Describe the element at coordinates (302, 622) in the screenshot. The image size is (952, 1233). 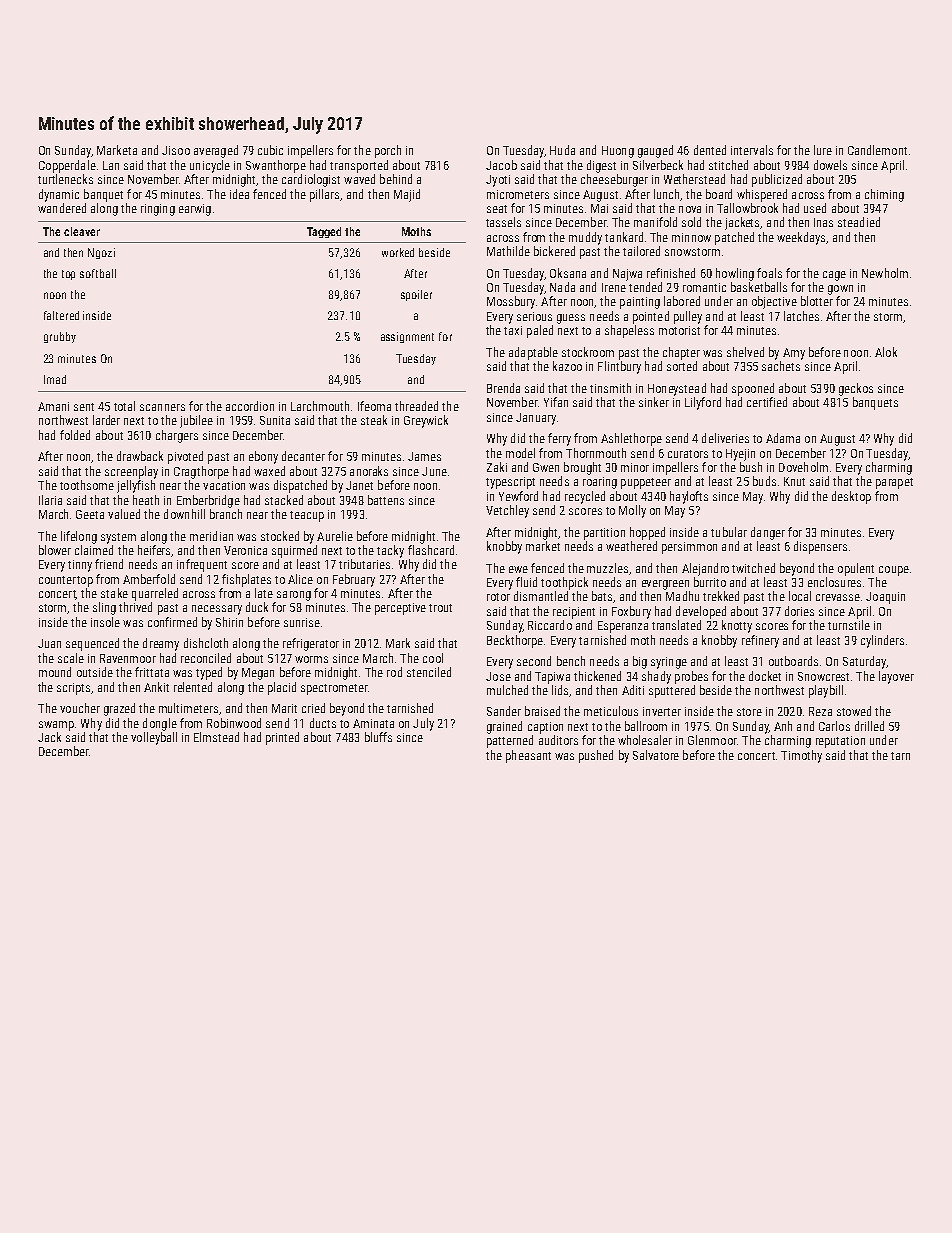
I see `sunrise` at that location.
